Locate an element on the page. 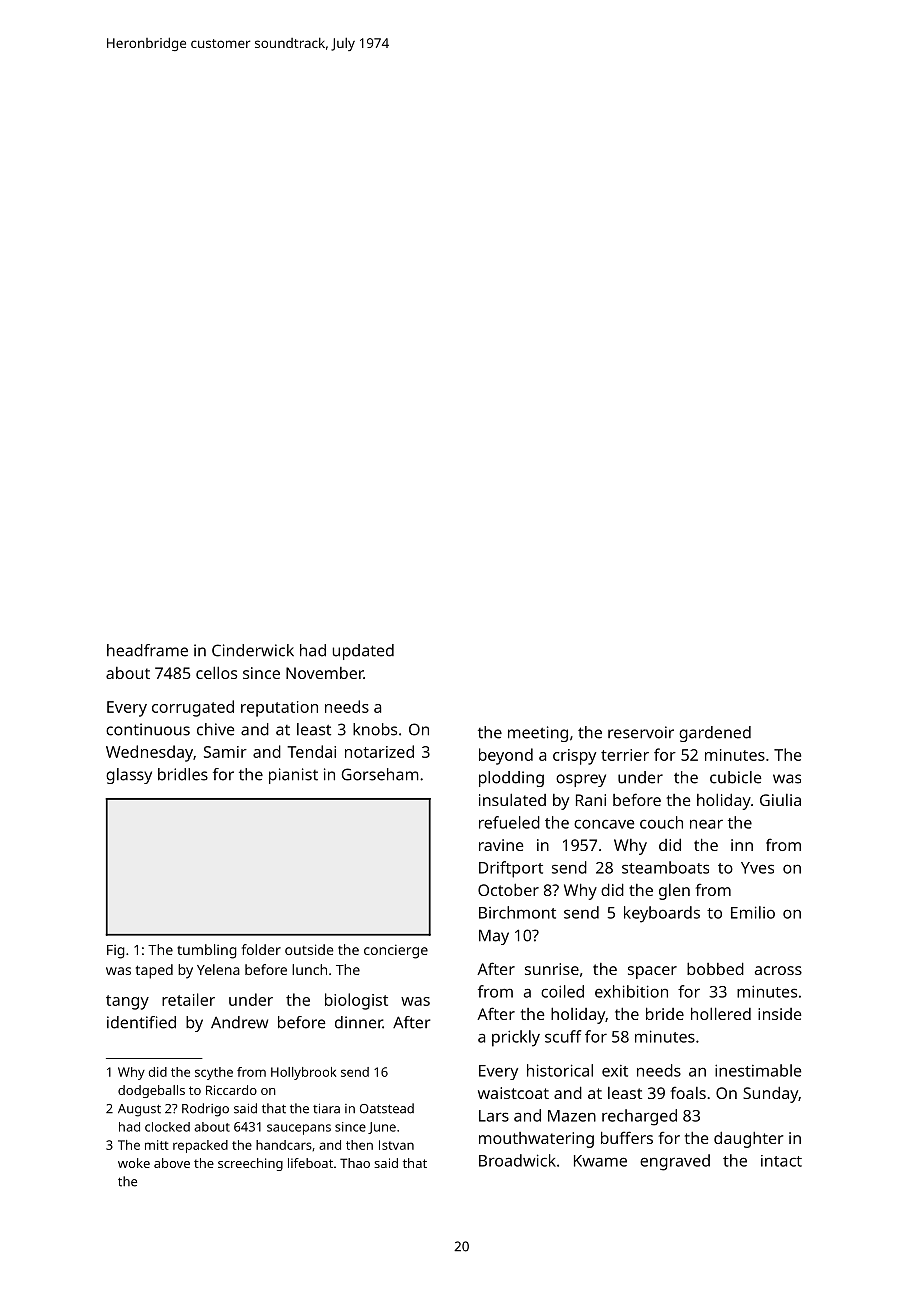 The image size is (908, 1316). November is located at coordinates (325, 673).
